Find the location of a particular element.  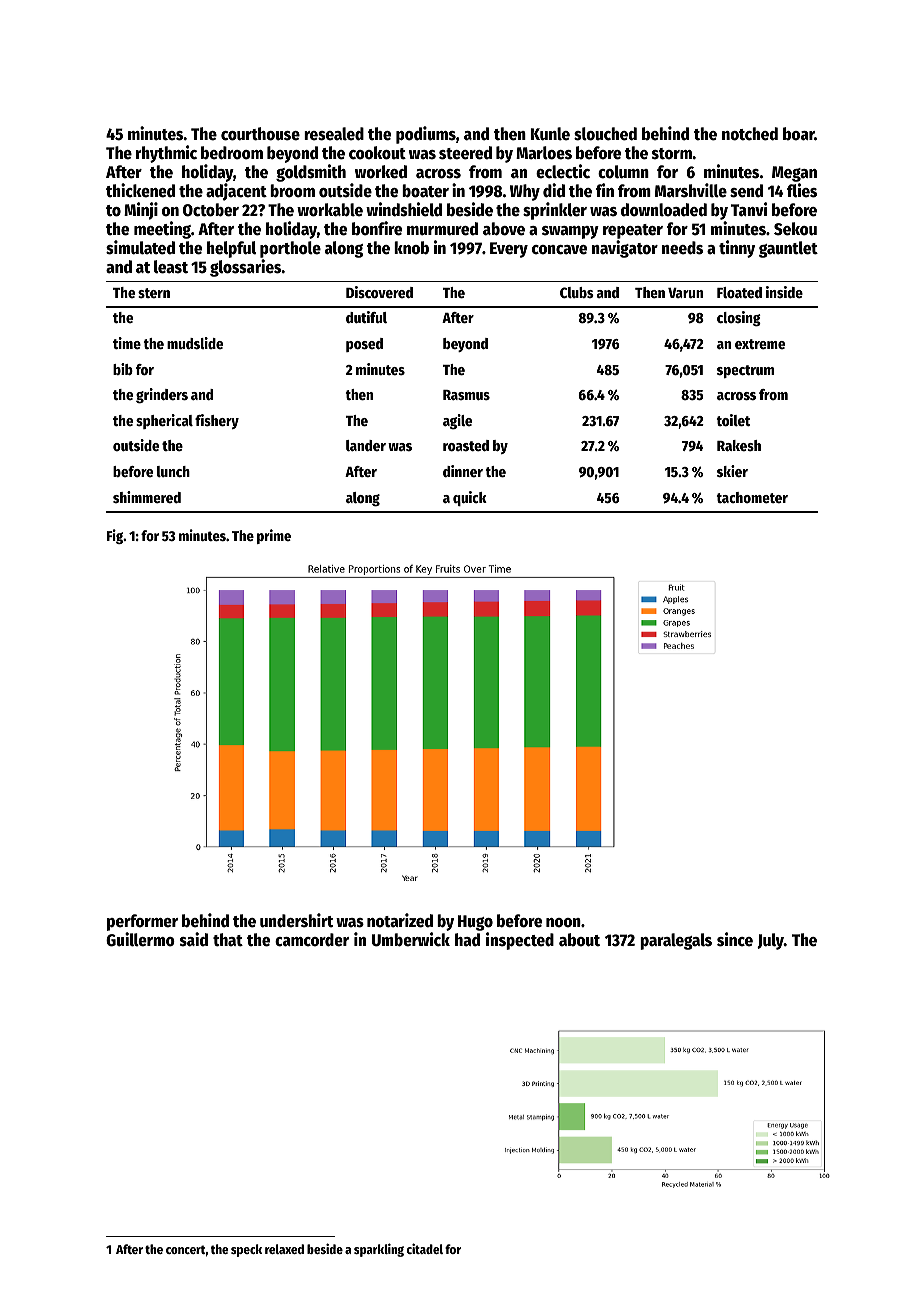

citadel is located at coordinates (425, 1248).
